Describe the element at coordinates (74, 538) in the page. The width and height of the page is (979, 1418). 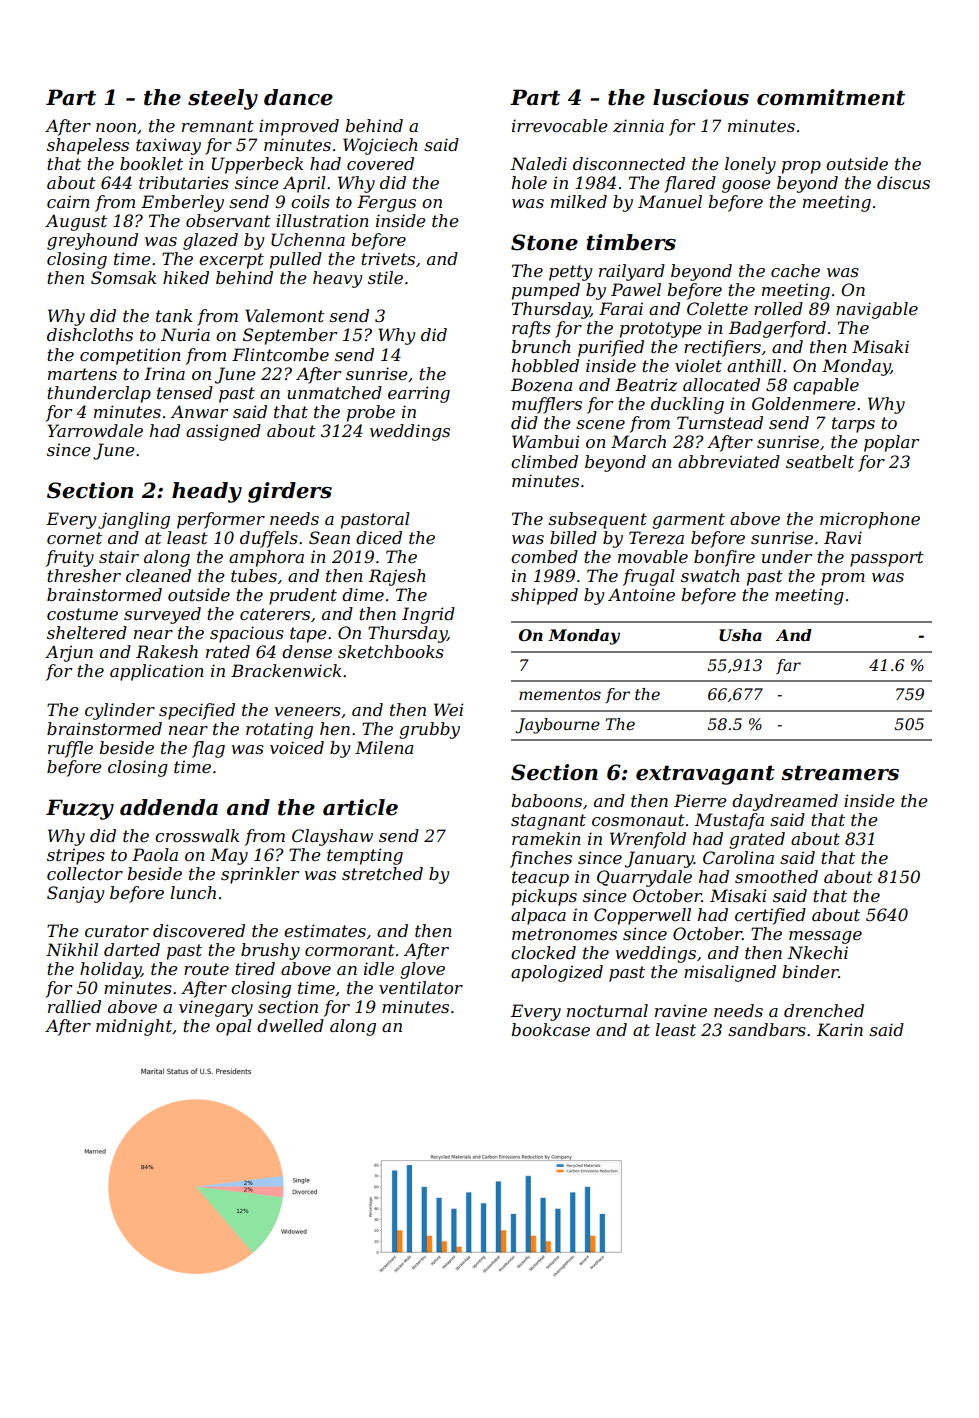
I see `cornet` at that location.
